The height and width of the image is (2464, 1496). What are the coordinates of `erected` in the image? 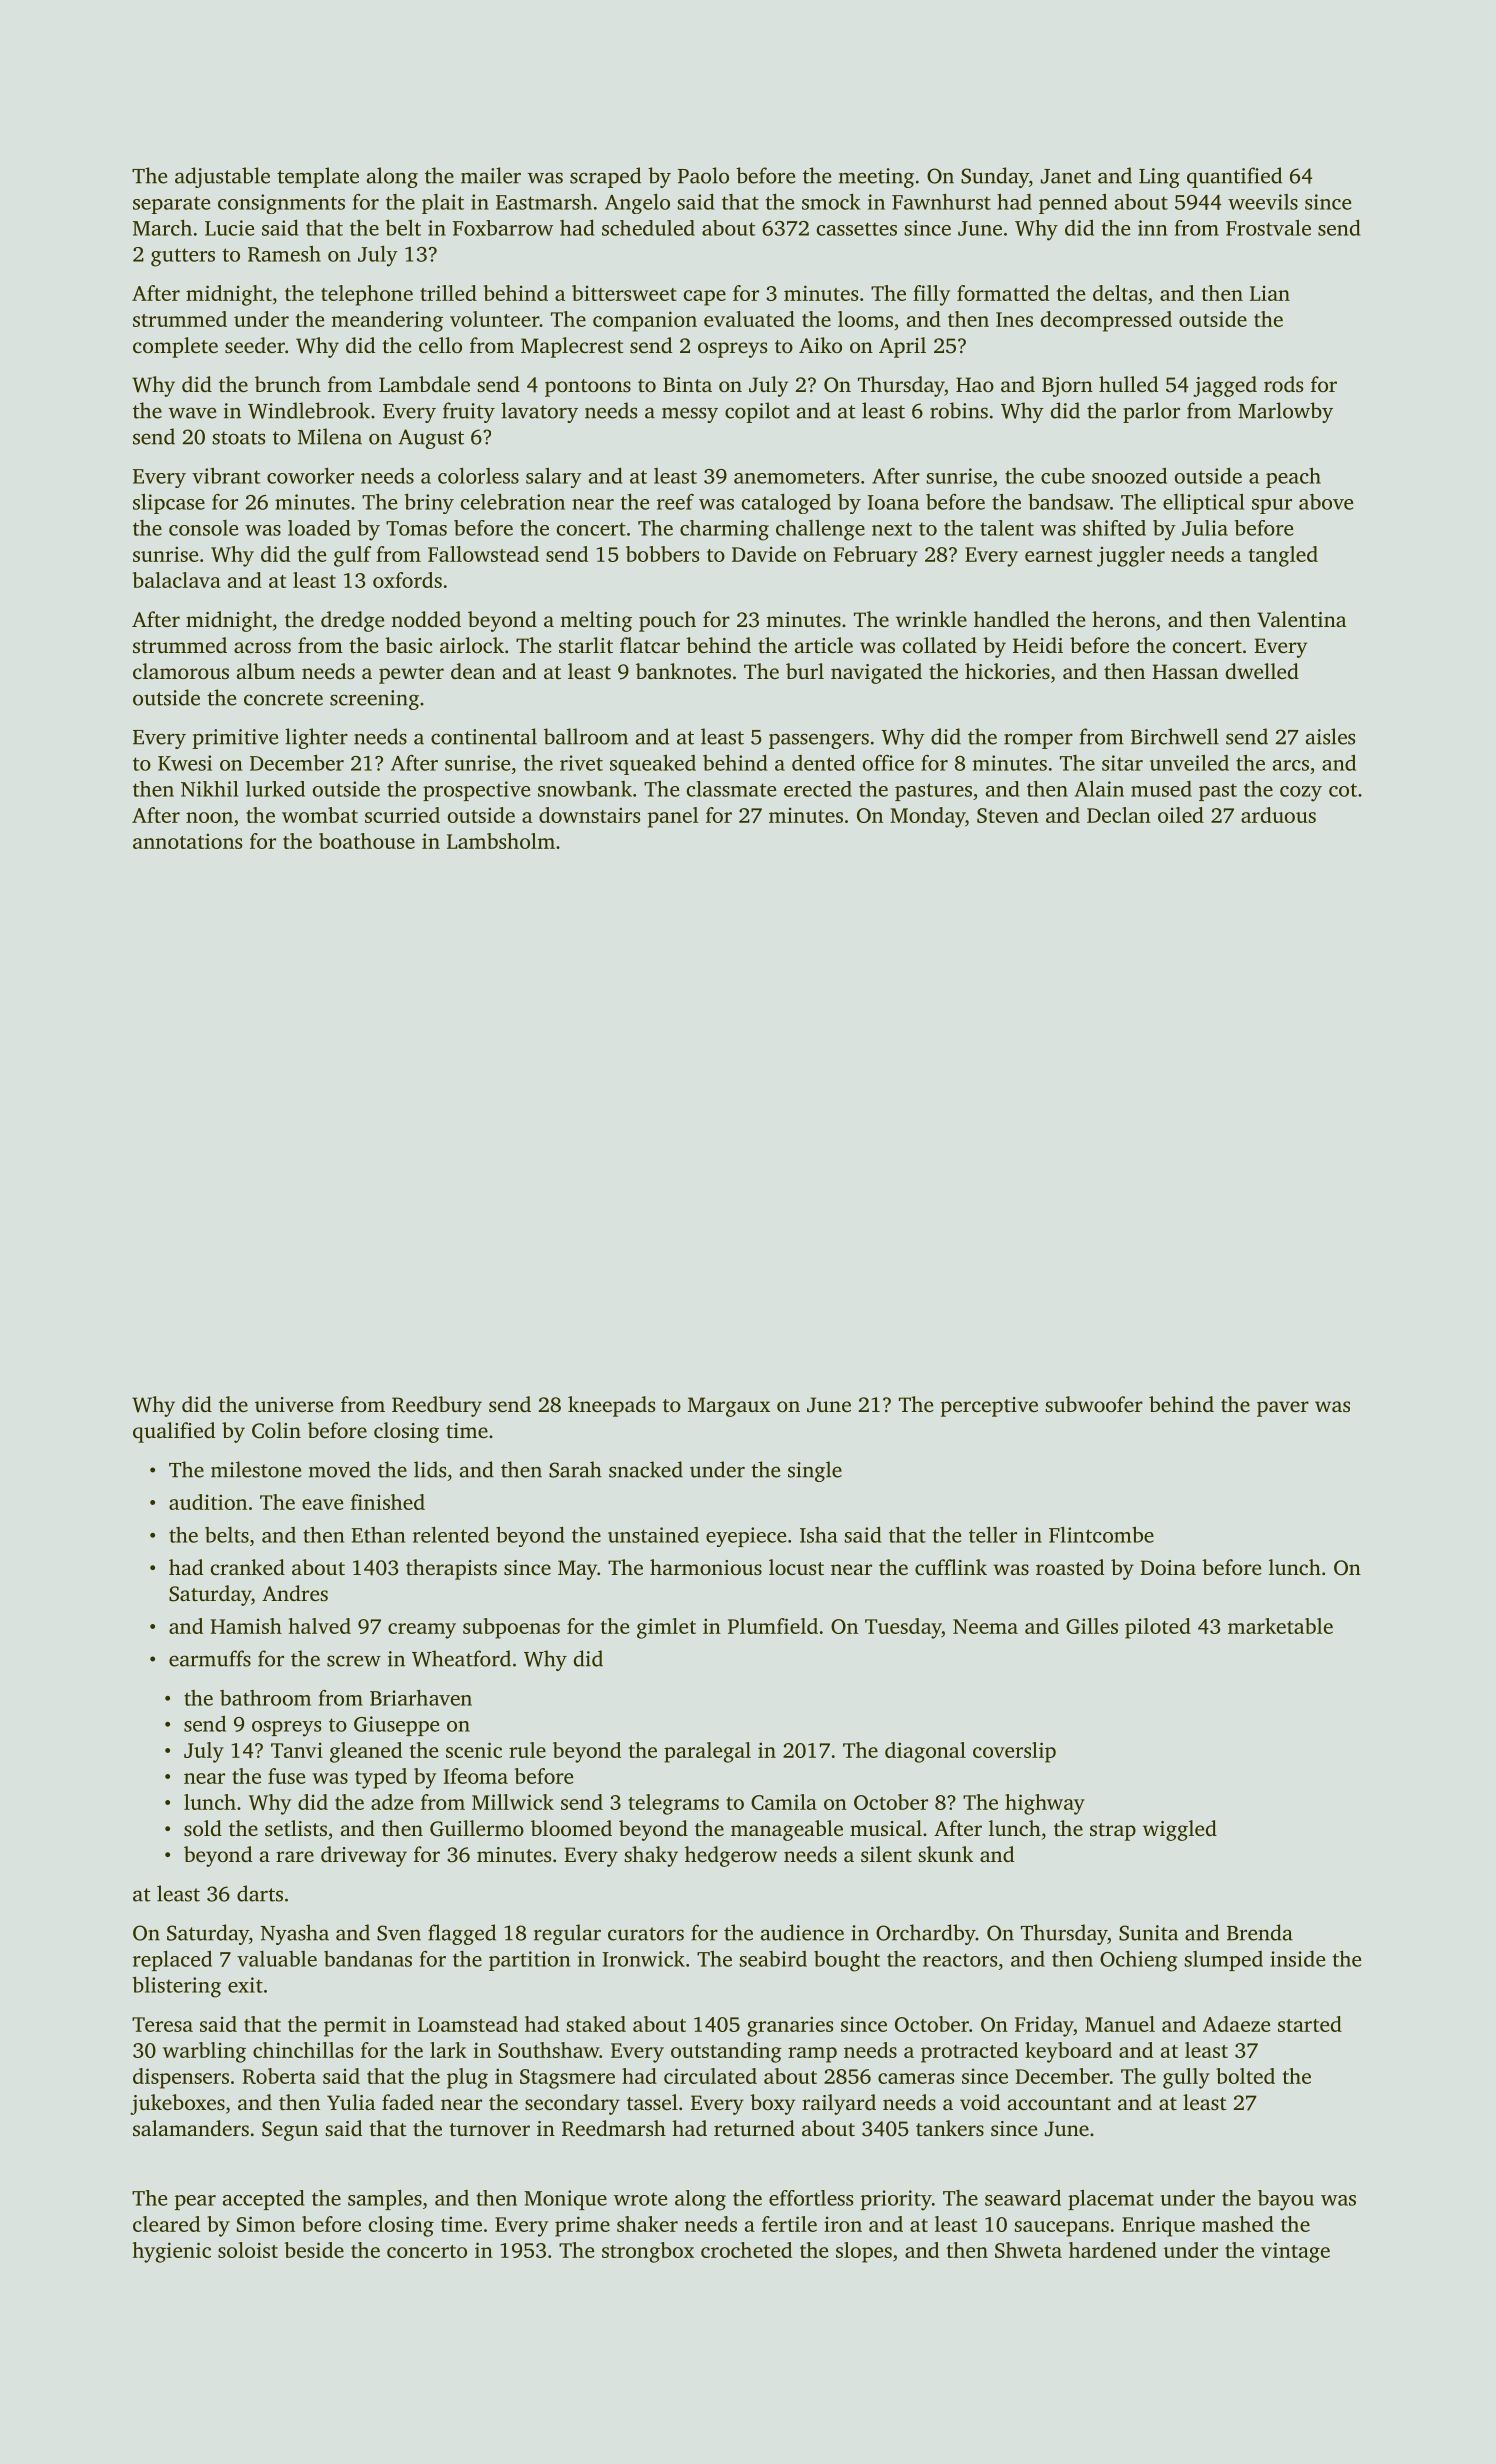 It's located at (818, 789).
